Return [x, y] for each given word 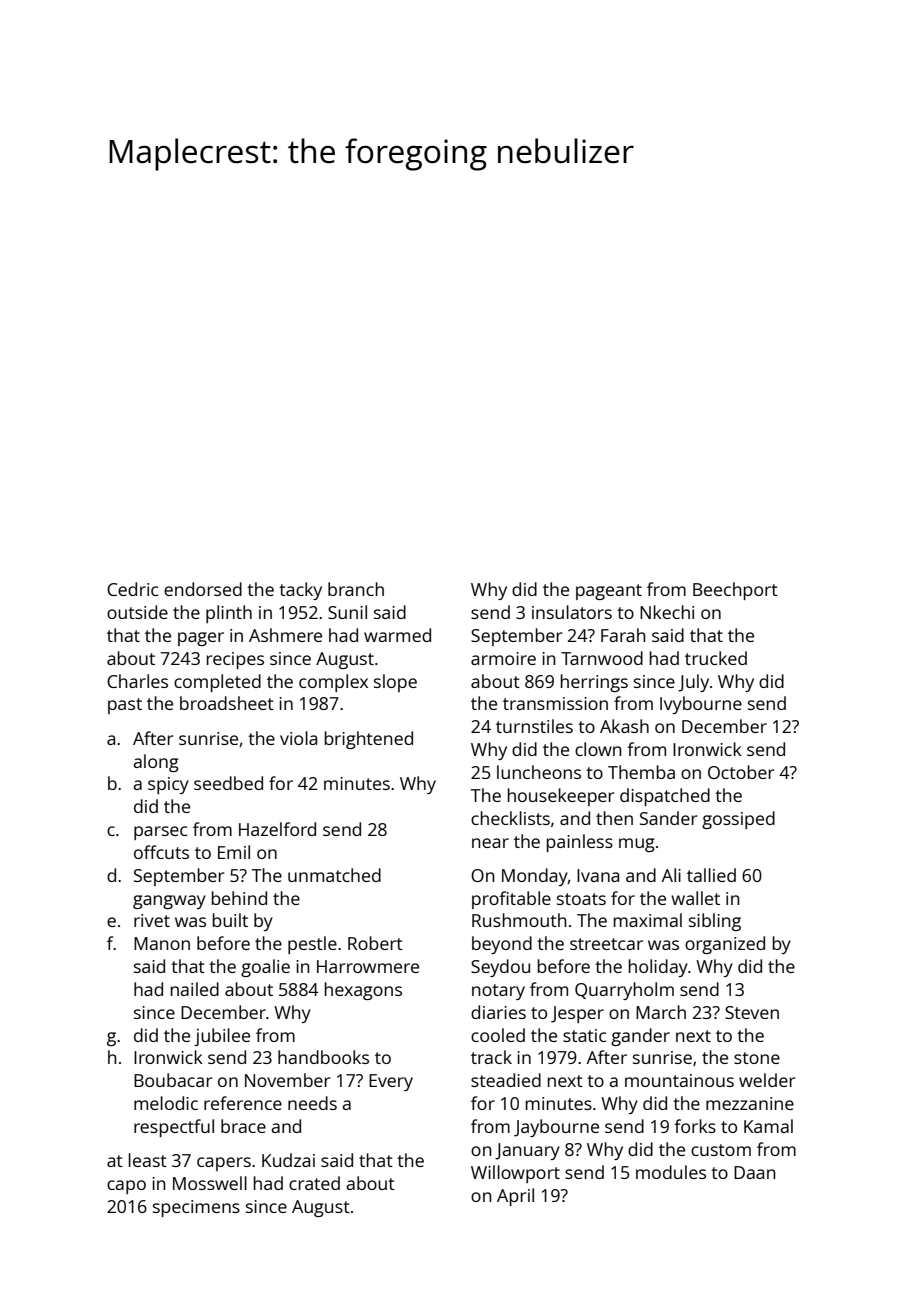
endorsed [203, 589]
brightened [369, 740]
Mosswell [210, 1183]
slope [395, 683]
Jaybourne [556, 1128]
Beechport [735, 591]
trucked [716, 658]
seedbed [228, 783]
